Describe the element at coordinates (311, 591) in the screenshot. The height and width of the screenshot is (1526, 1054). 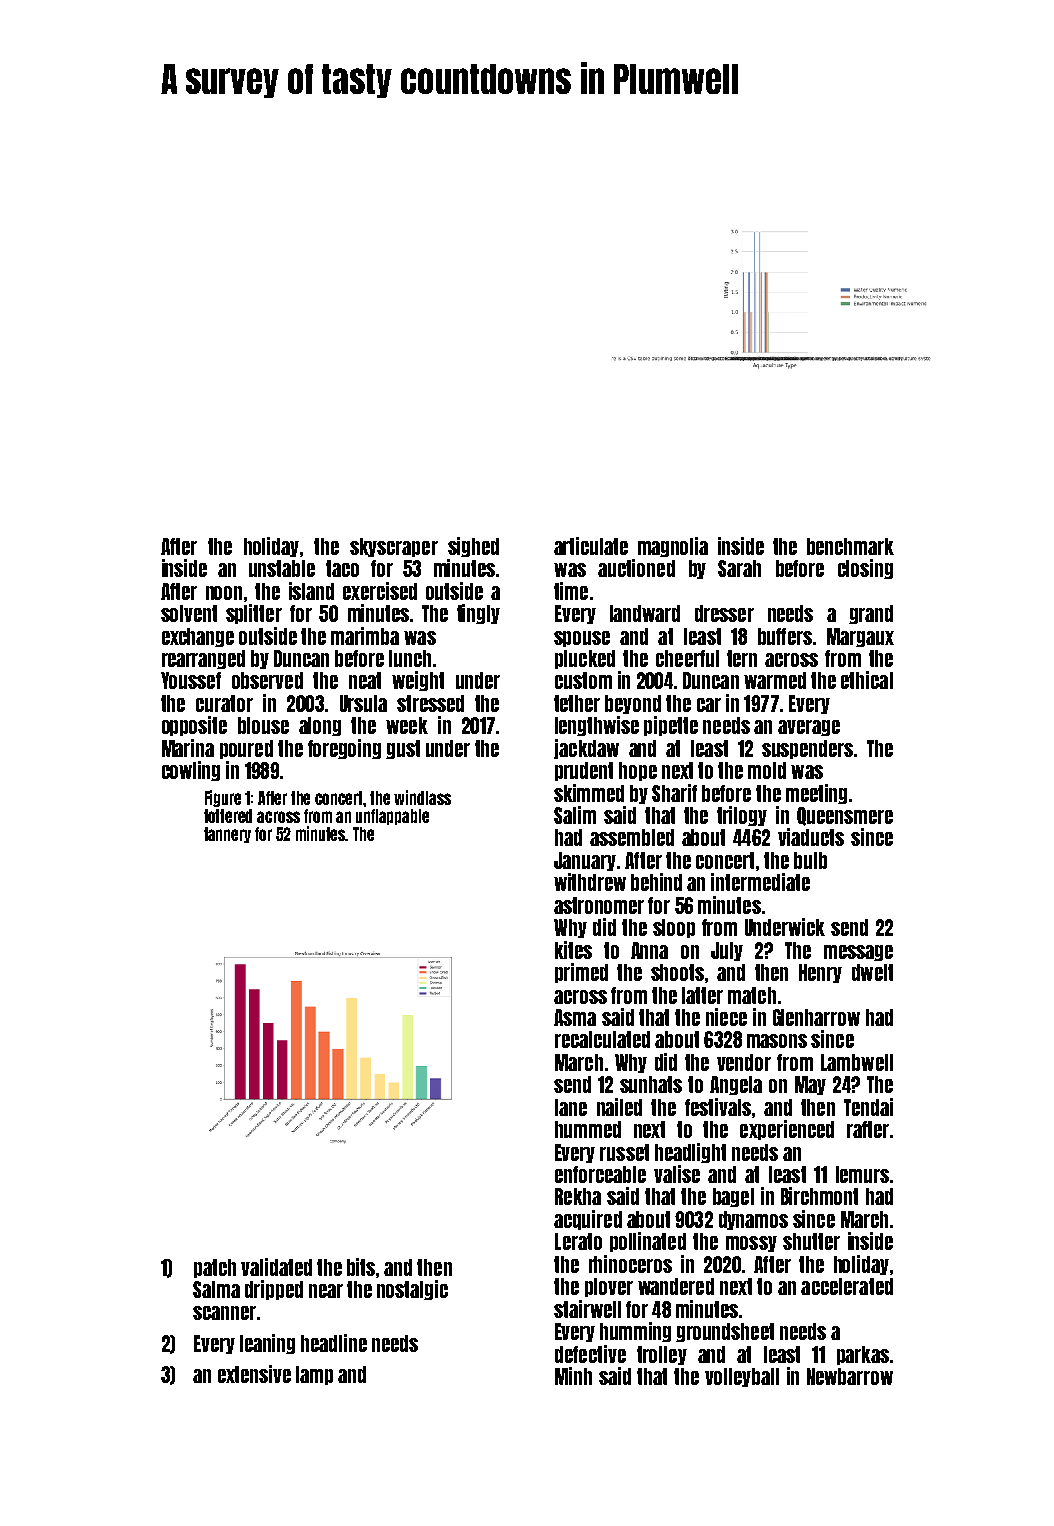
I see `island` at that location.
